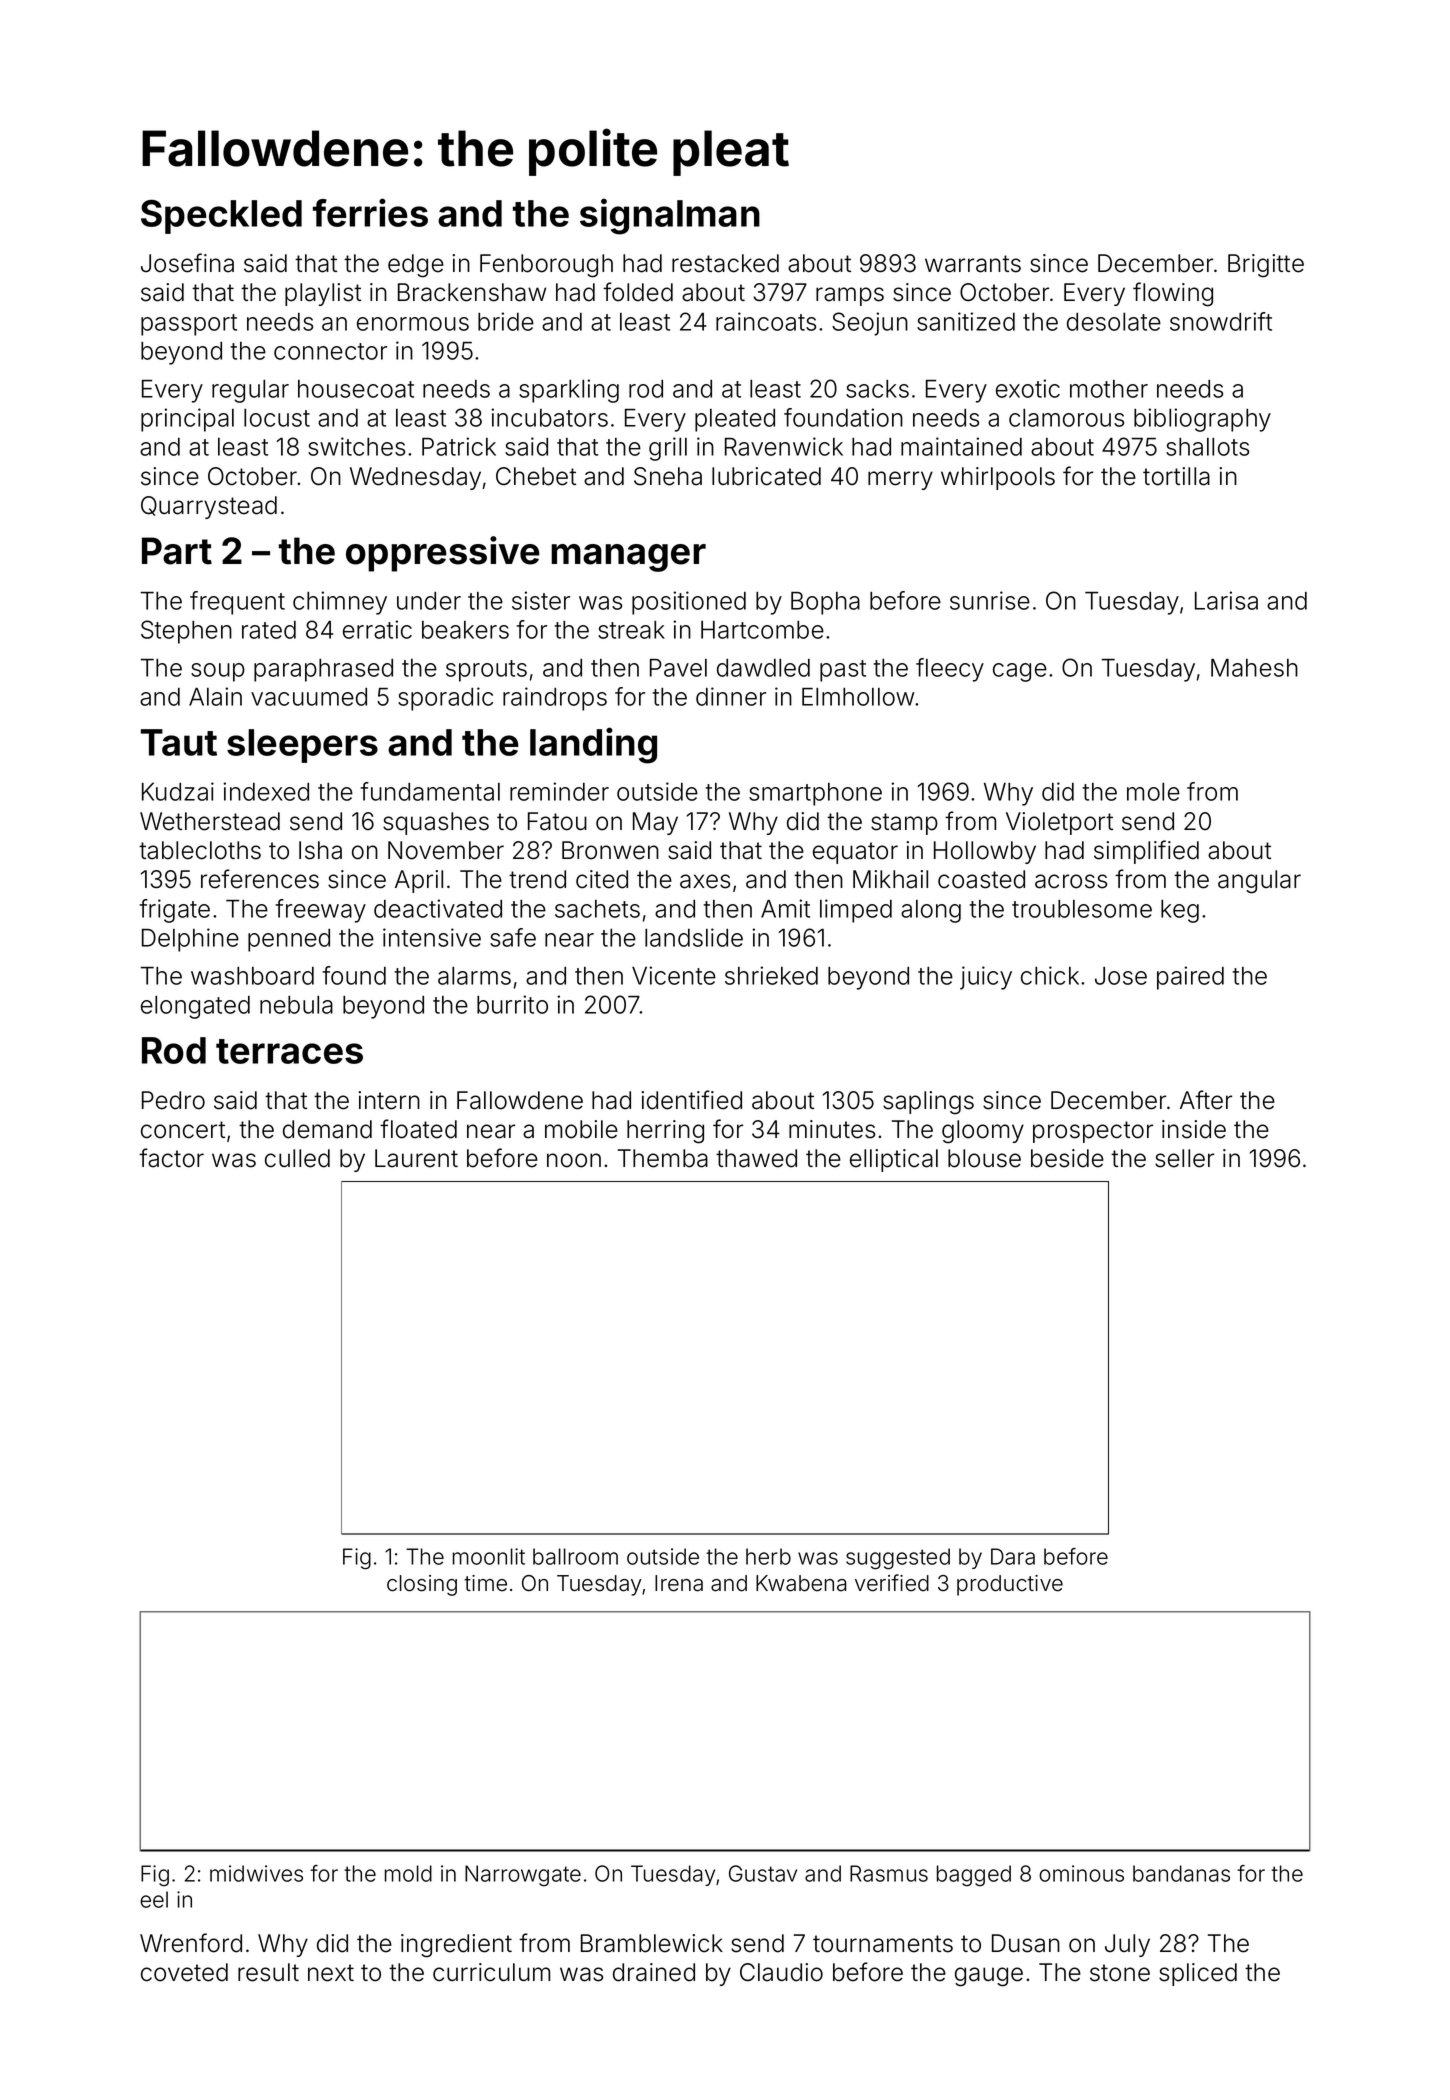 The image size is (1450, 2100). What do you see at coordinates (268, 1972) in the document?
I see `result` at bounding box center [268, 1972].
